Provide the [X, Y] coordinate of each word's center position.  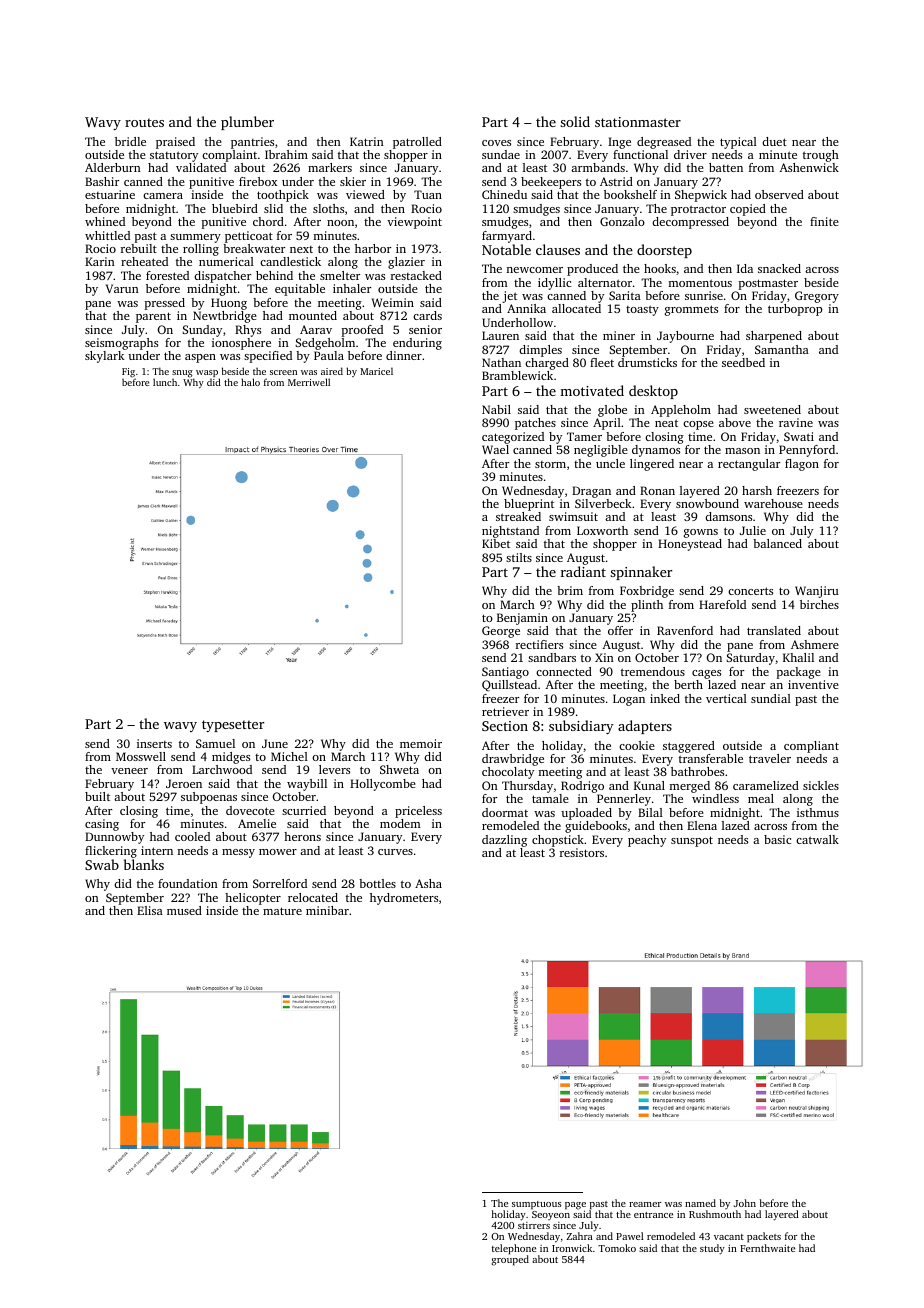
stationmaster [638, 122]
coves [496, 143]
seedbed [743, 362]
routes [144, 122]
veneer [129, 771]
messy [238, 853]
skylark [105, 357]
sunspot [692, 841]
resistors [582, 852]
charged [547, 364]
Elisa [150, 910]
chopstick [558, 841]
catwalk [817, 839]
